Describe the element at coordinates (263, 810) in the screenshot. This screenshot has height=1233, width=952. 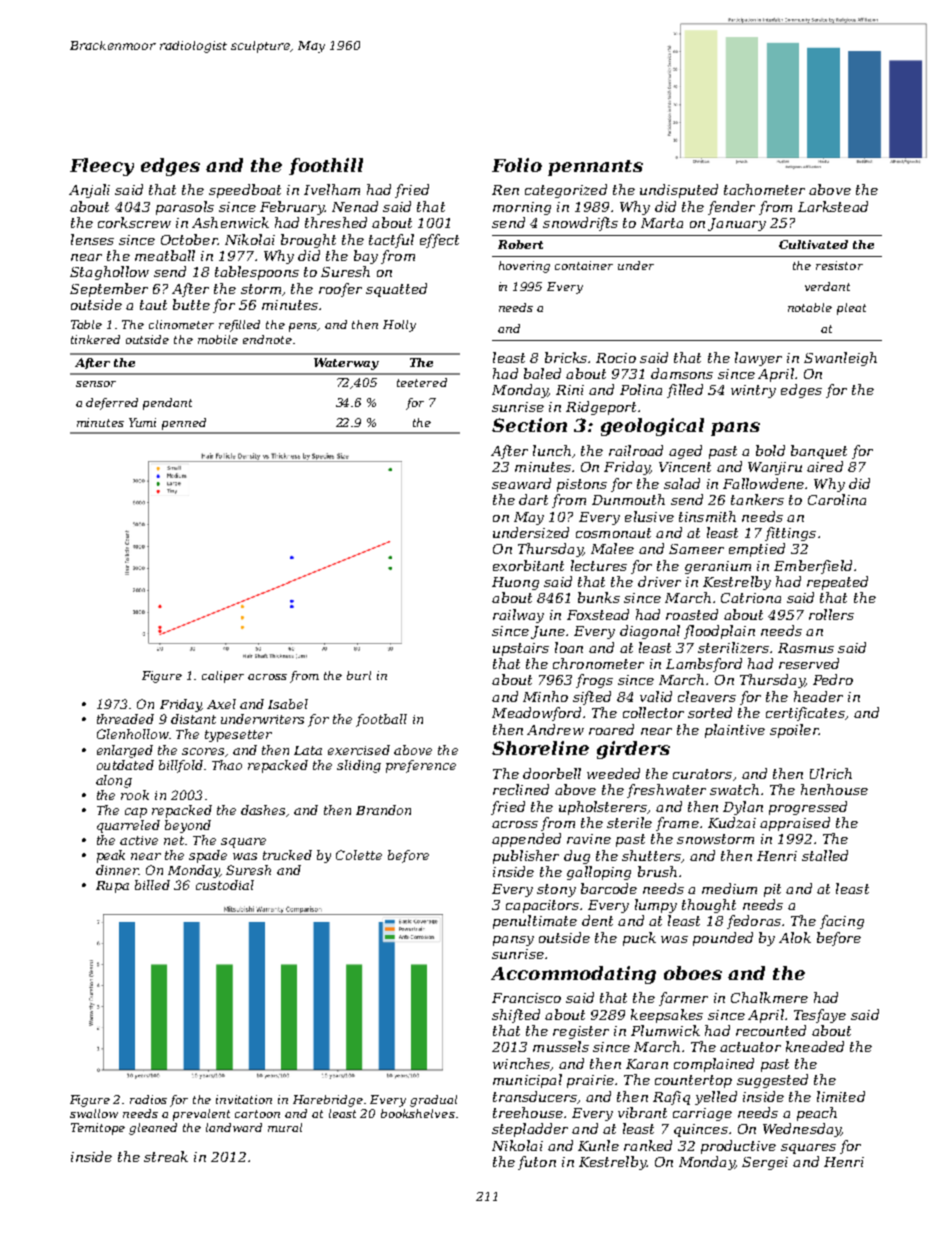
I see `dashes` at that location.
